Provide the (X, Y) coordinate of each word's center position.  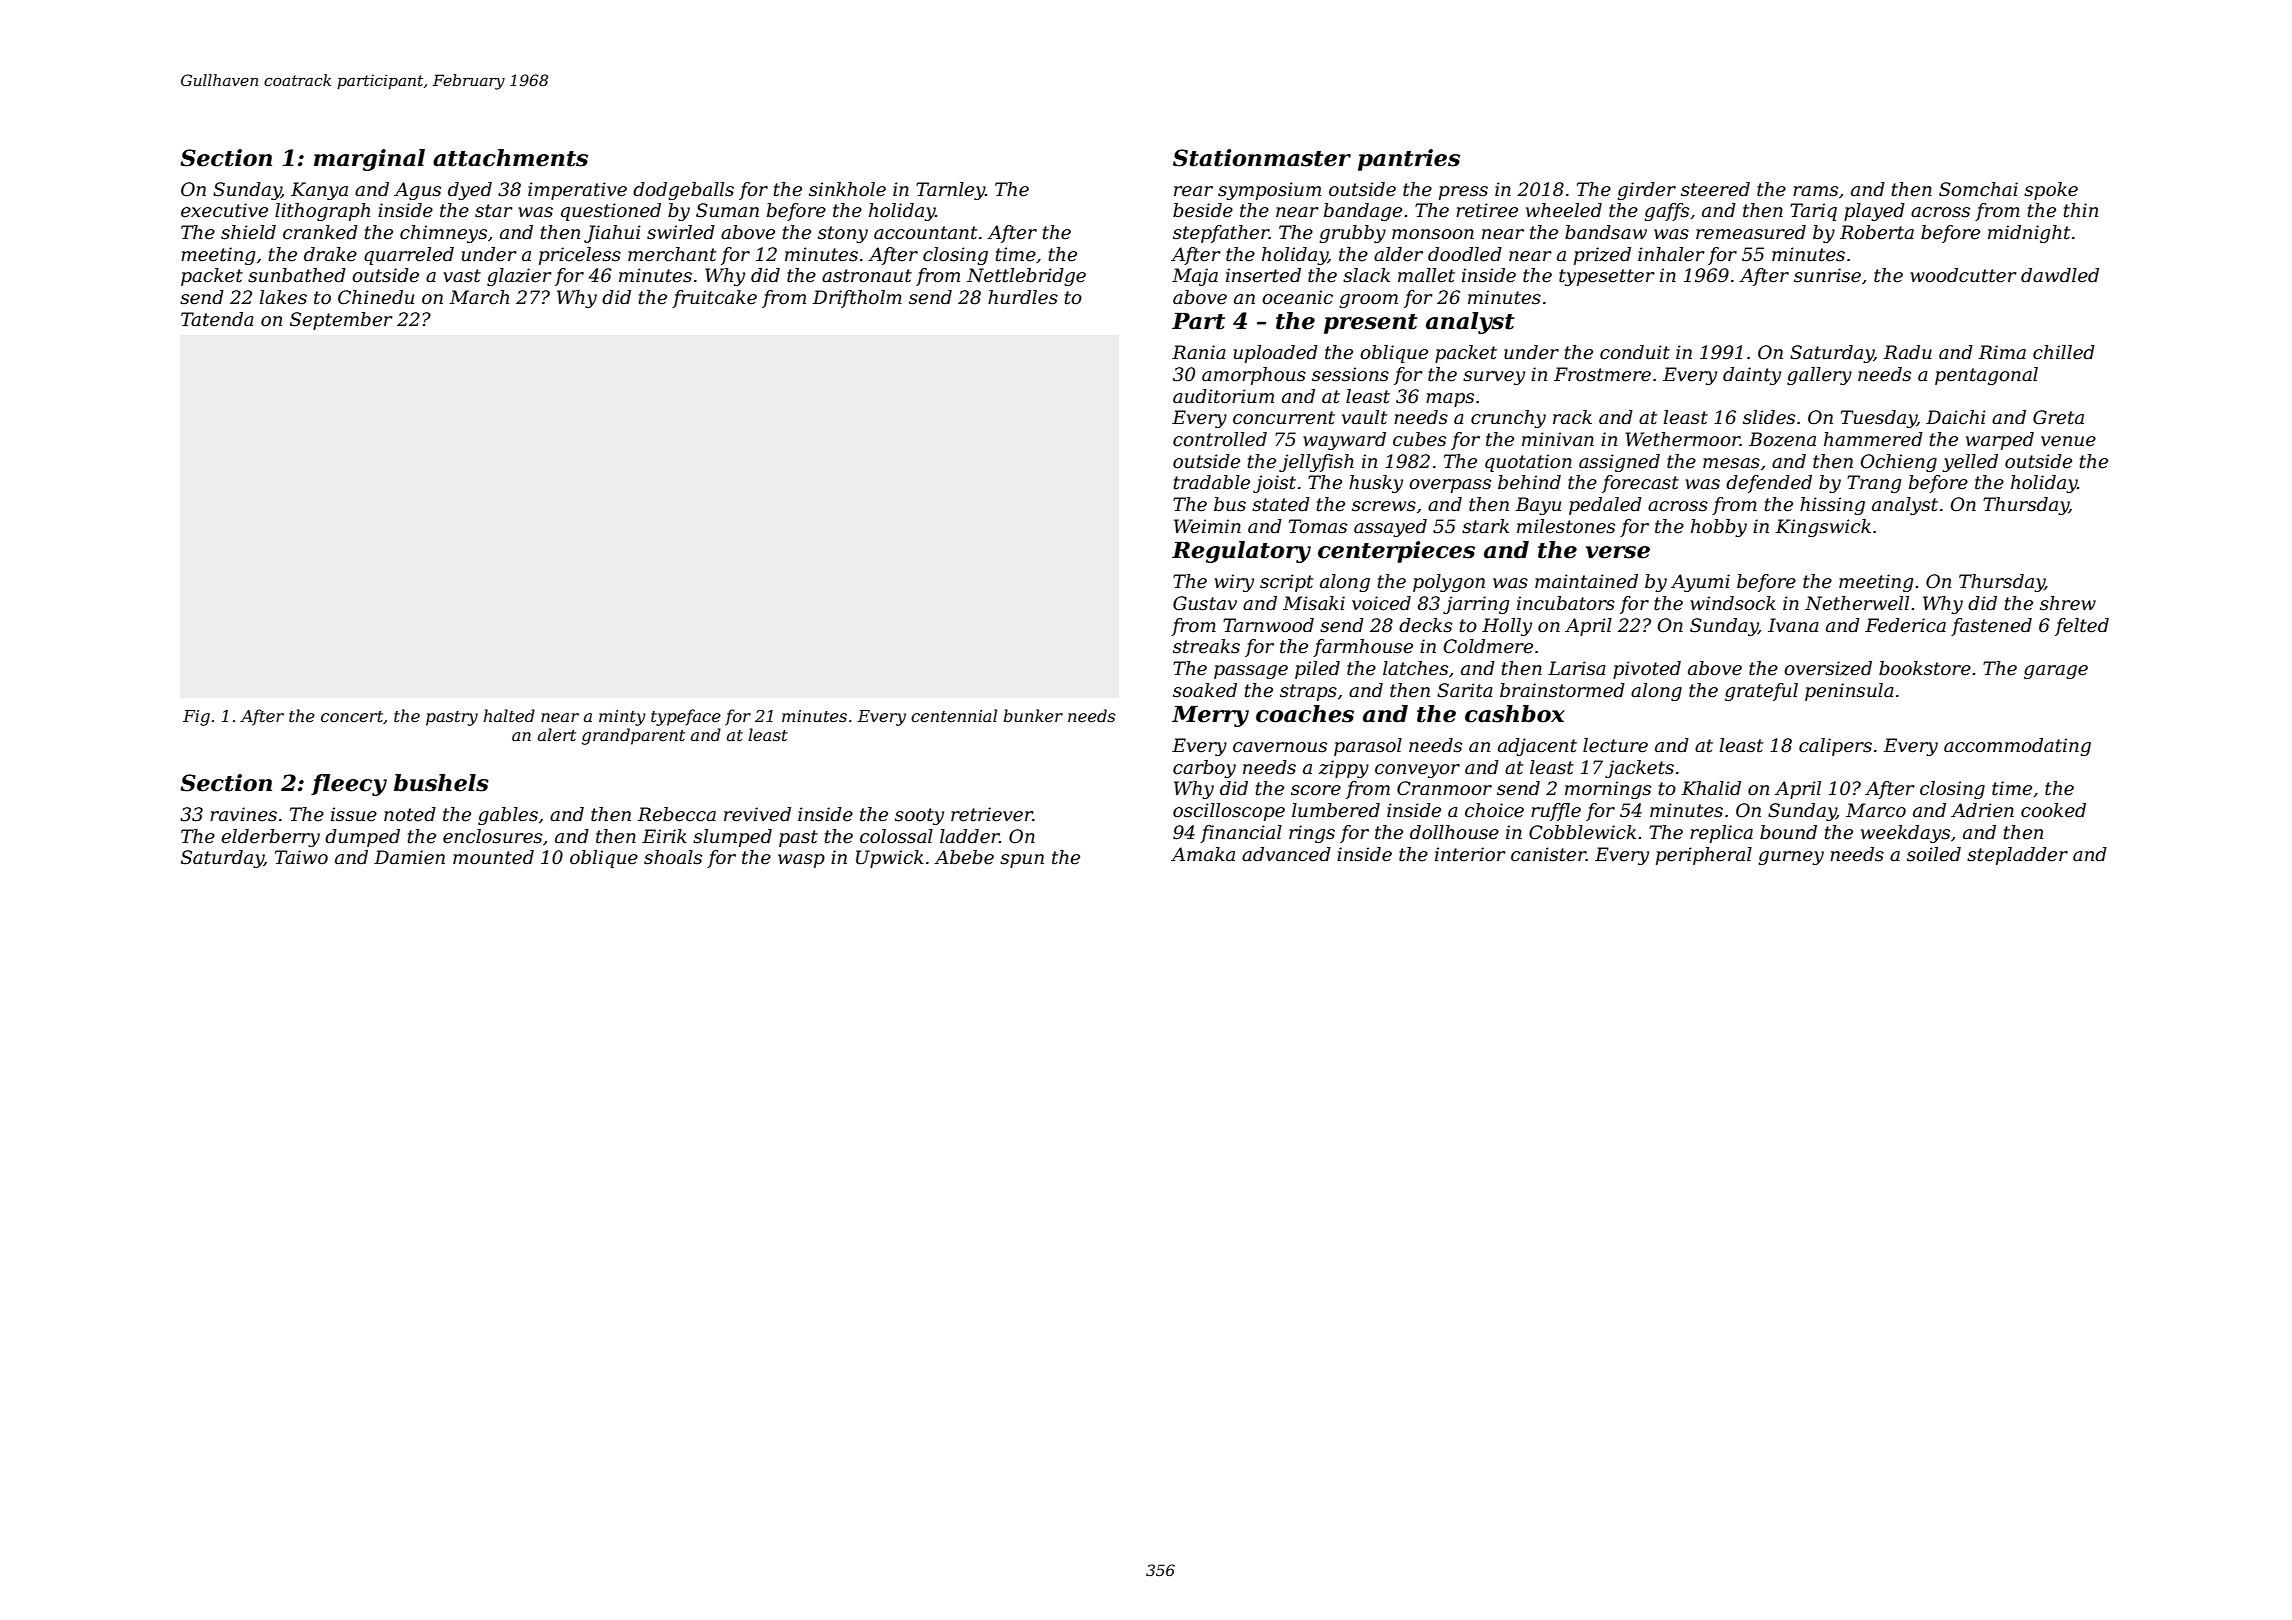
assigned (1619, 463)
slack (1366, 275)
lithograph (322, 212)
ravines (243, 814)
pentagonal (1986, 376)
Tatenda (217, 319)
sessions (1350, 374)
